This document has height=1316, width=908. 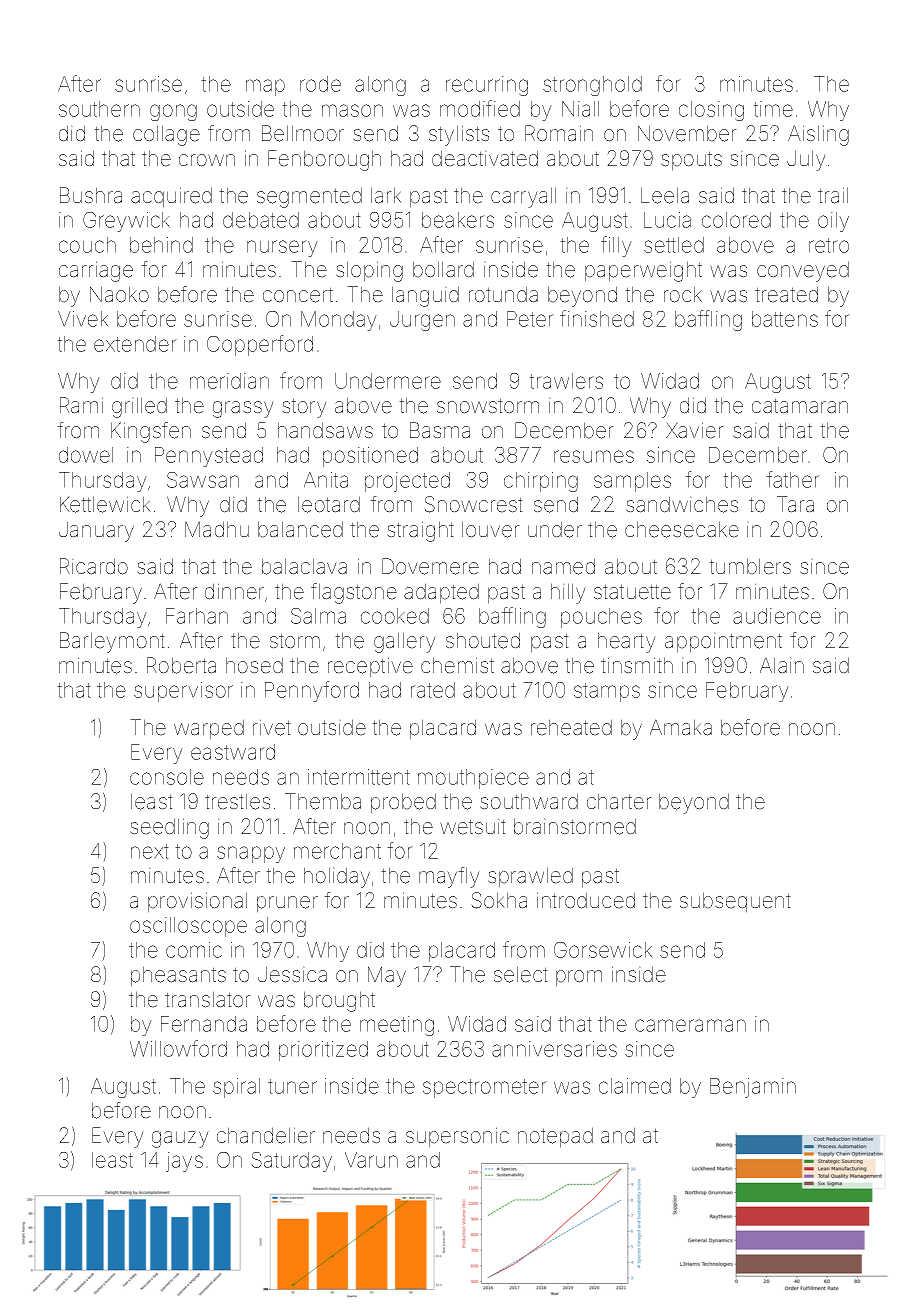 I want to click on intermittent, so click(x=359, y=777).
